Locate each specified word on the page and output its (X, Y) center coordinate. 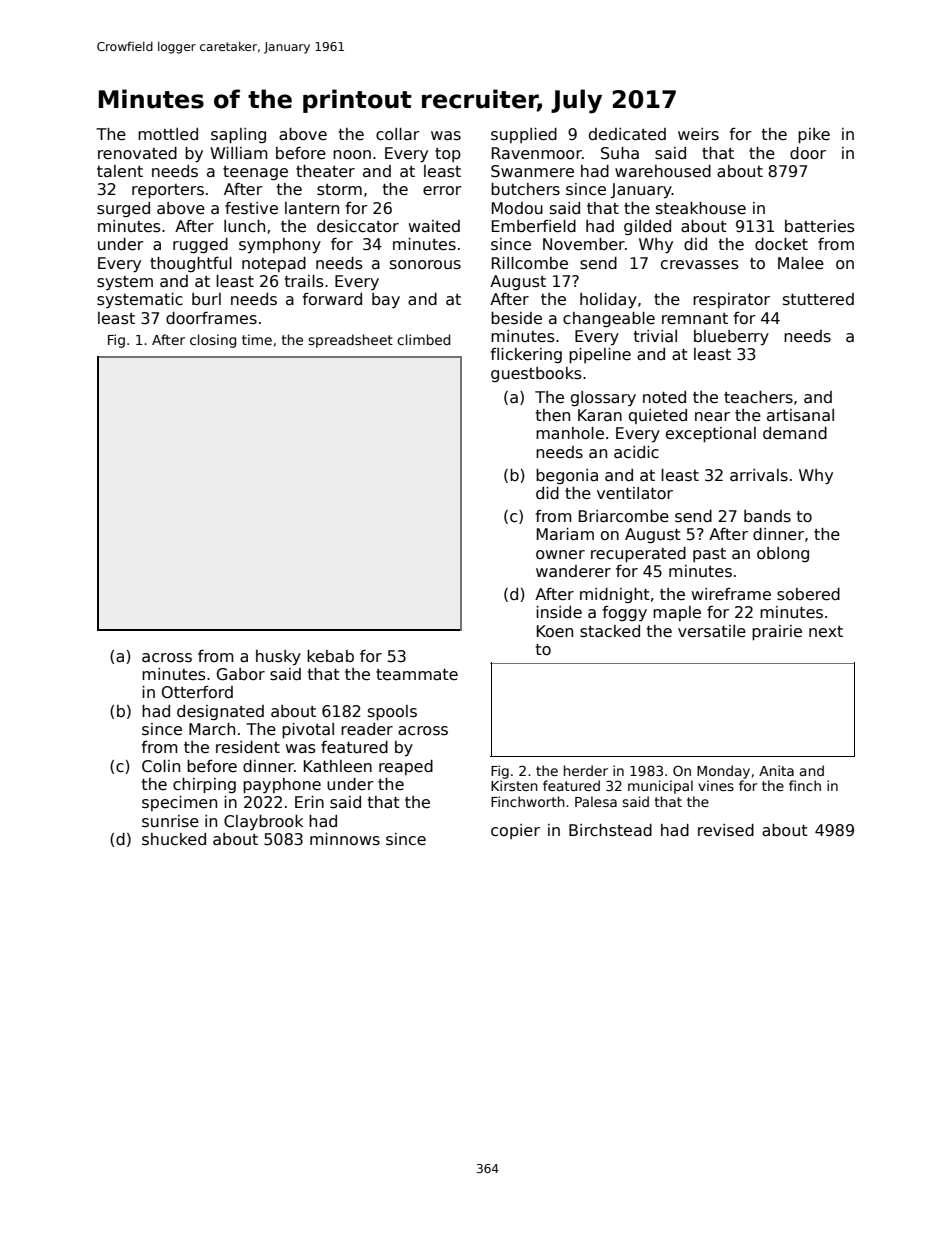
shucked (174, 839)
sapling (238, 135)
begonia (567, 476)
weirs (698, 134)
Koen (555, 631)
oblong (783, 554)
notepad (274, 264)
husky (278, 657)
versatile (712, 631)
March (212, 729)
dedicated (627, 134)
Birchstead (610, 830)
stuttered (818, 299)
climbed (423, 339)
